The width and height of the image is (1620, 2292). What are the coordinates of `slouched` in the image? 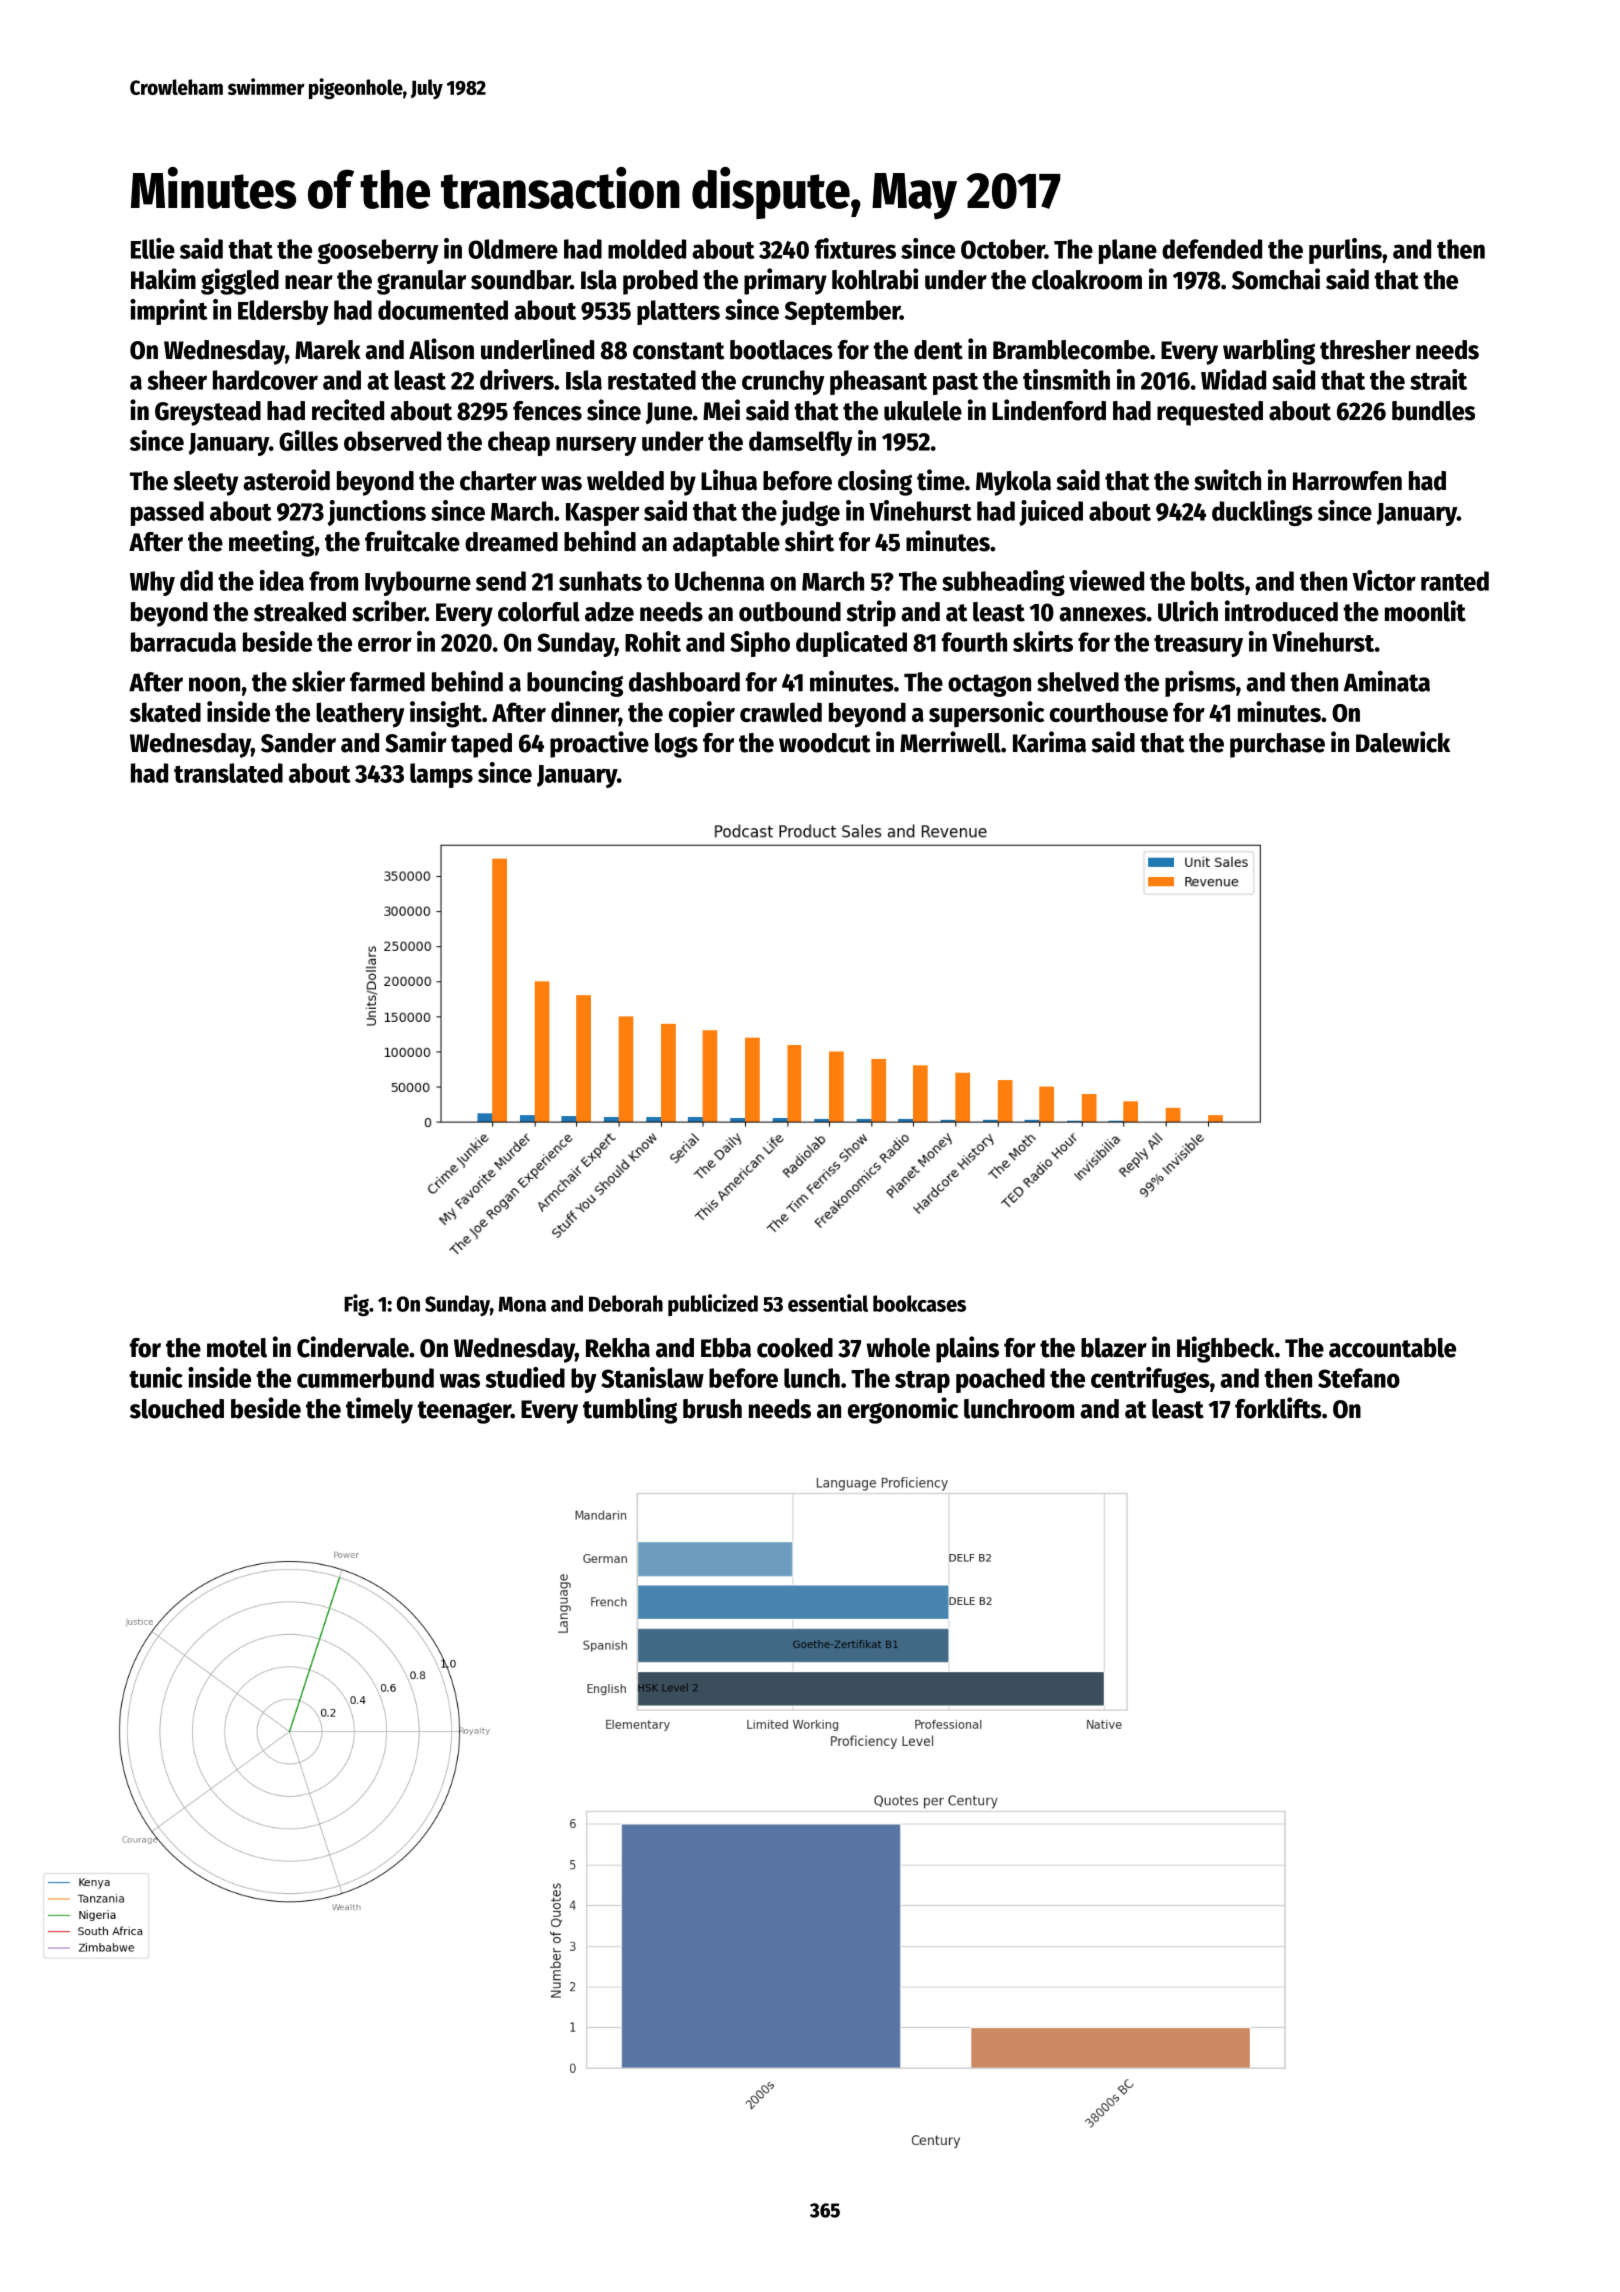 It's located at (177, 1409).
